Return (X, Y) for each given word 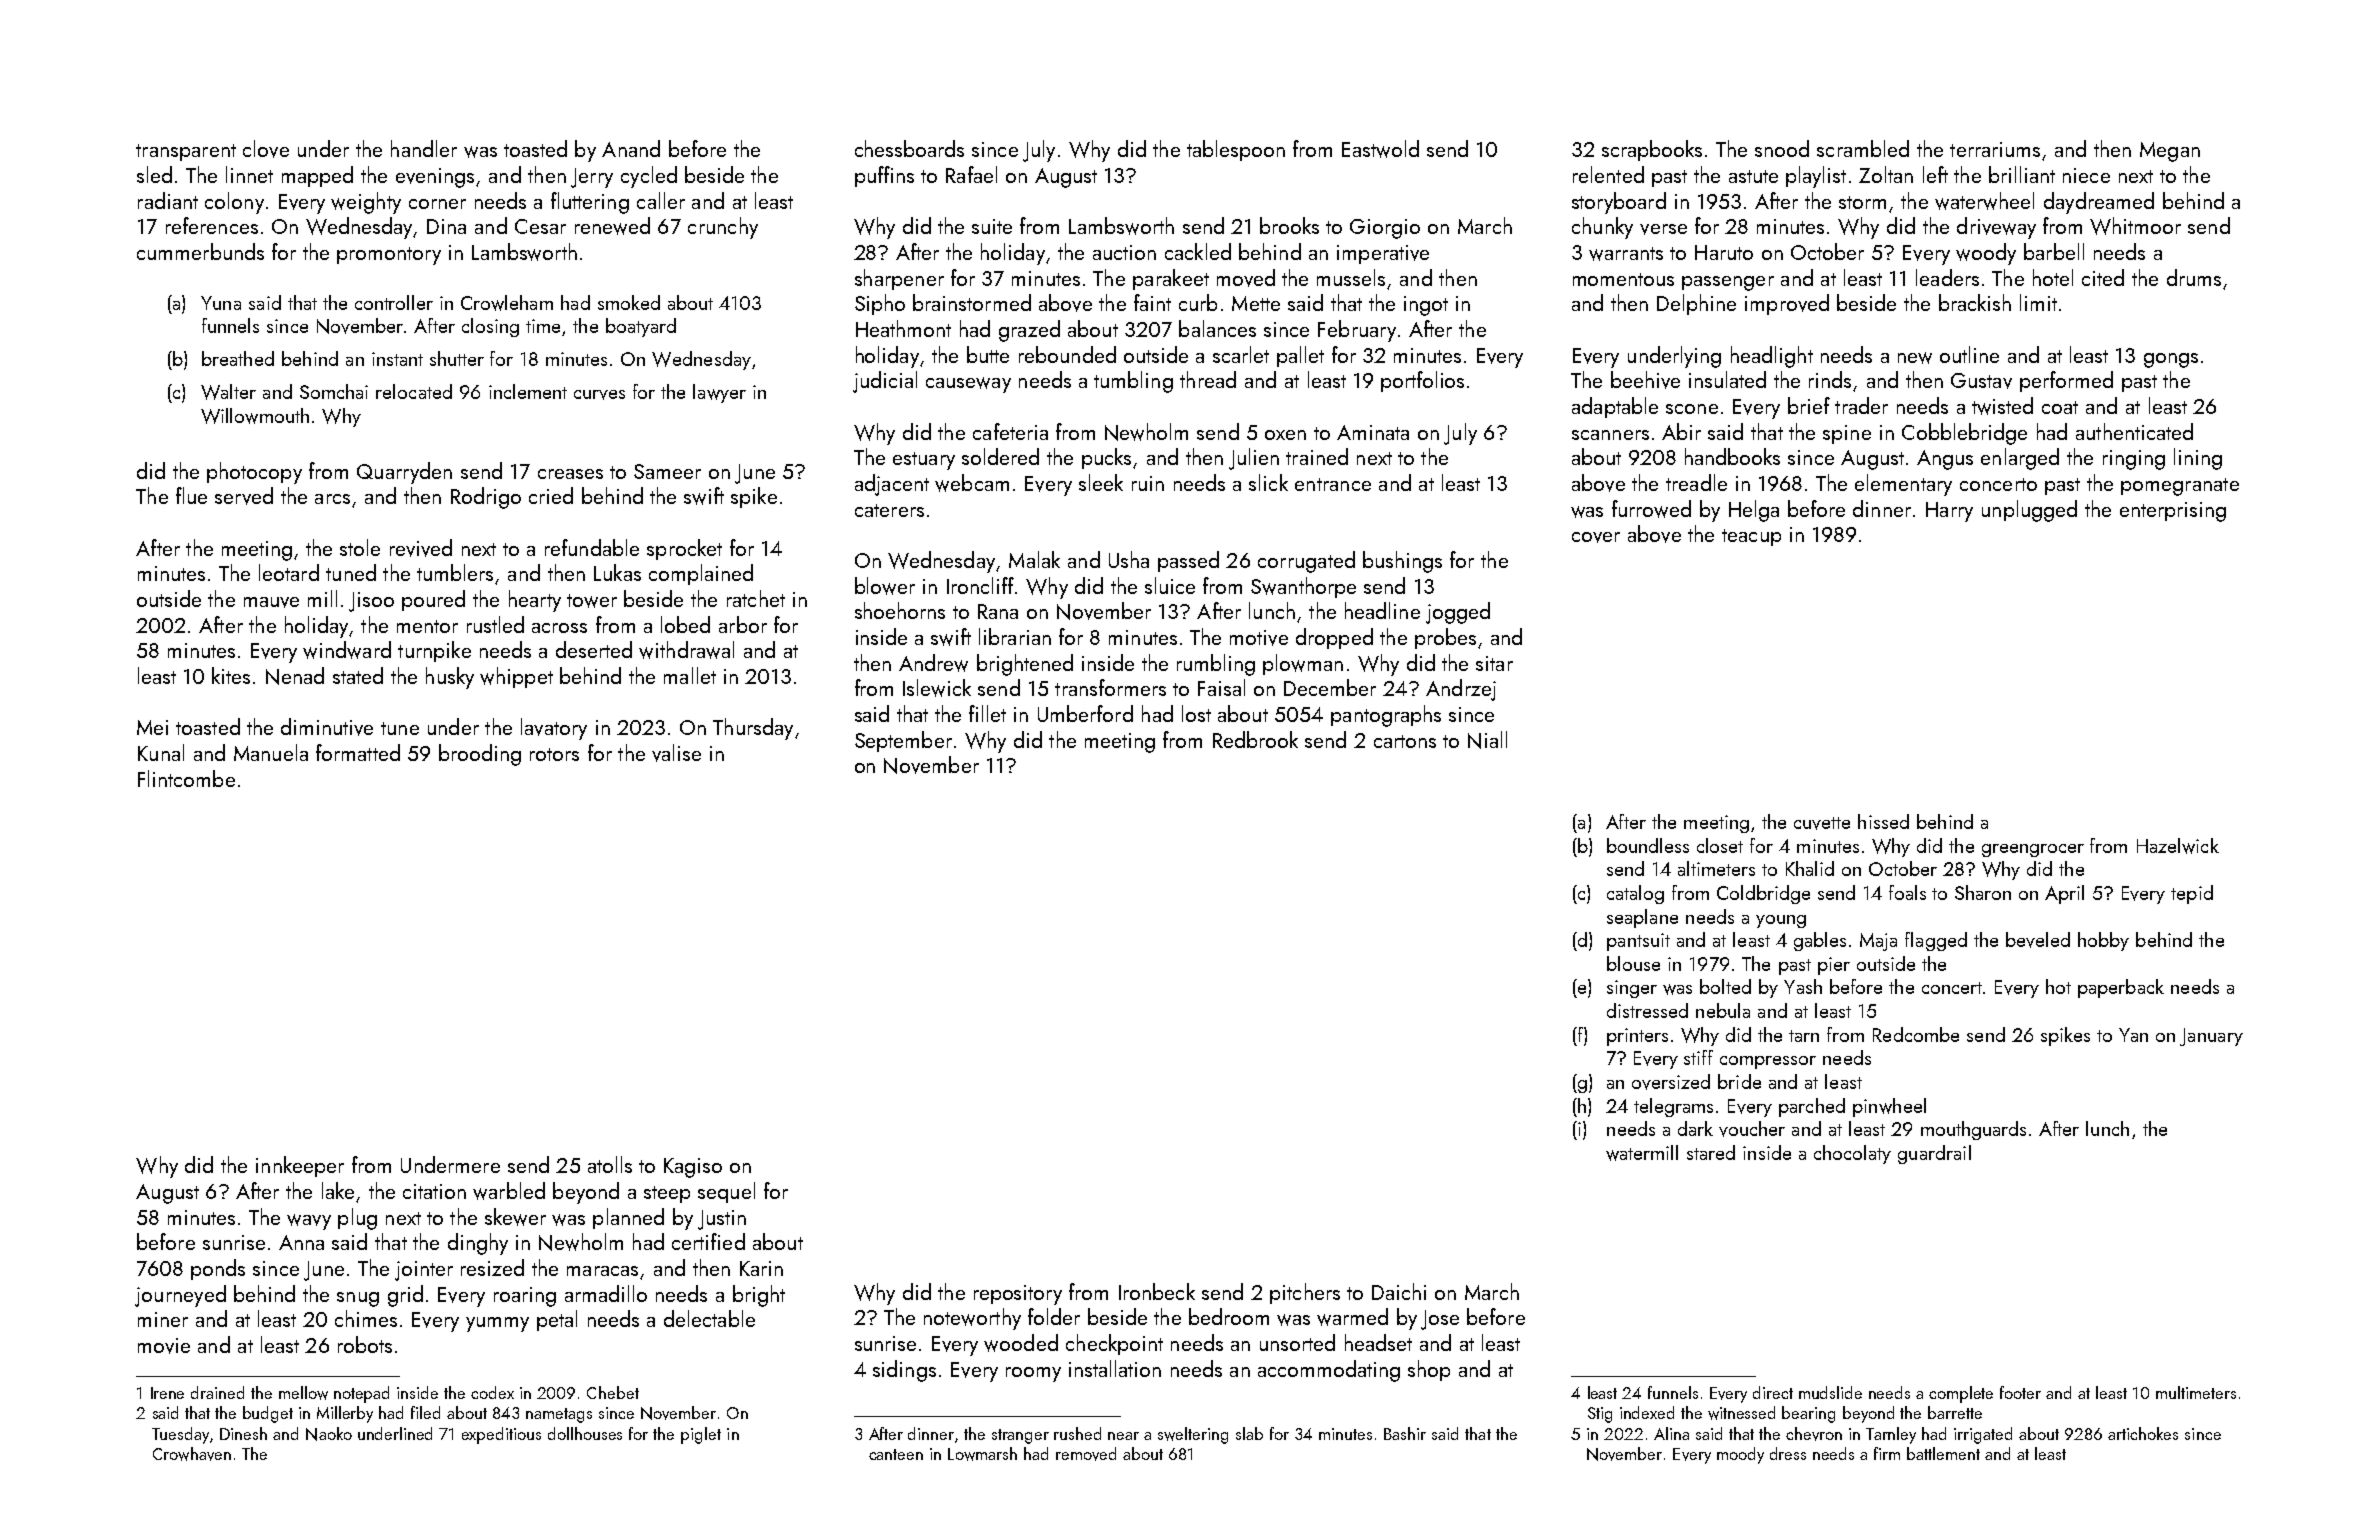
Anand (631, 148)
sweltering (1193, 1435)
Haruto (1724, 252)
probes (1445, 638)
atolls (610, 1164)
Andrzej (1461, 690)
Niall (1487, 740)
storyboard (1619, 203)
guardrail (1934, 1154)
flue (191, 495)
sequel (726, 1192)
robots (365, 1344)
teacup (1751, 537)
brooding (480, 755)
